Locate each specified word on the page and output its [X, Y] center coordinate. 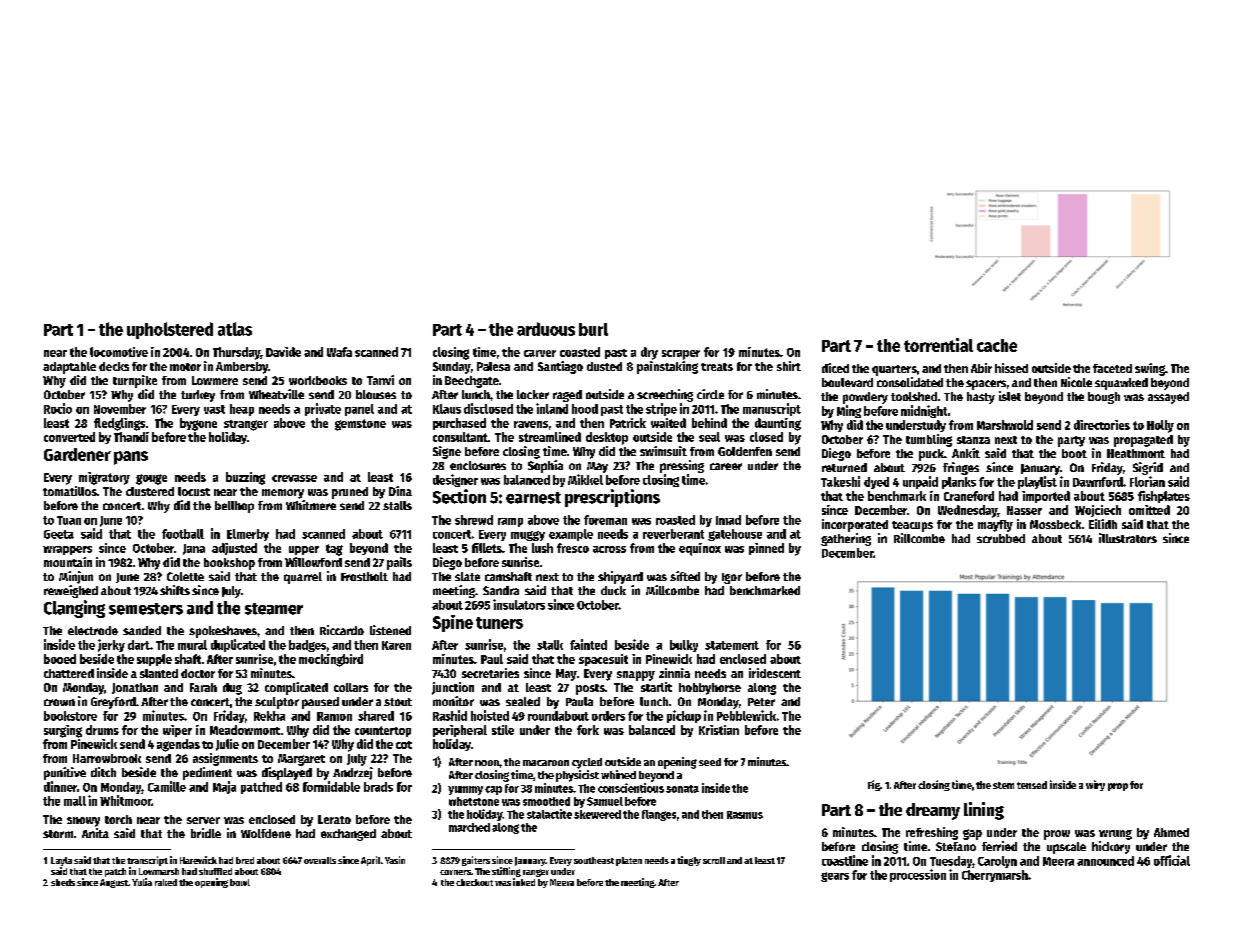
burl [593, 329]
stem [1003, 785]
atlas [235, 329]
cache [997, 345]
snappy [636, 676]
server [203, 820]
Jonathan [135, 688]
